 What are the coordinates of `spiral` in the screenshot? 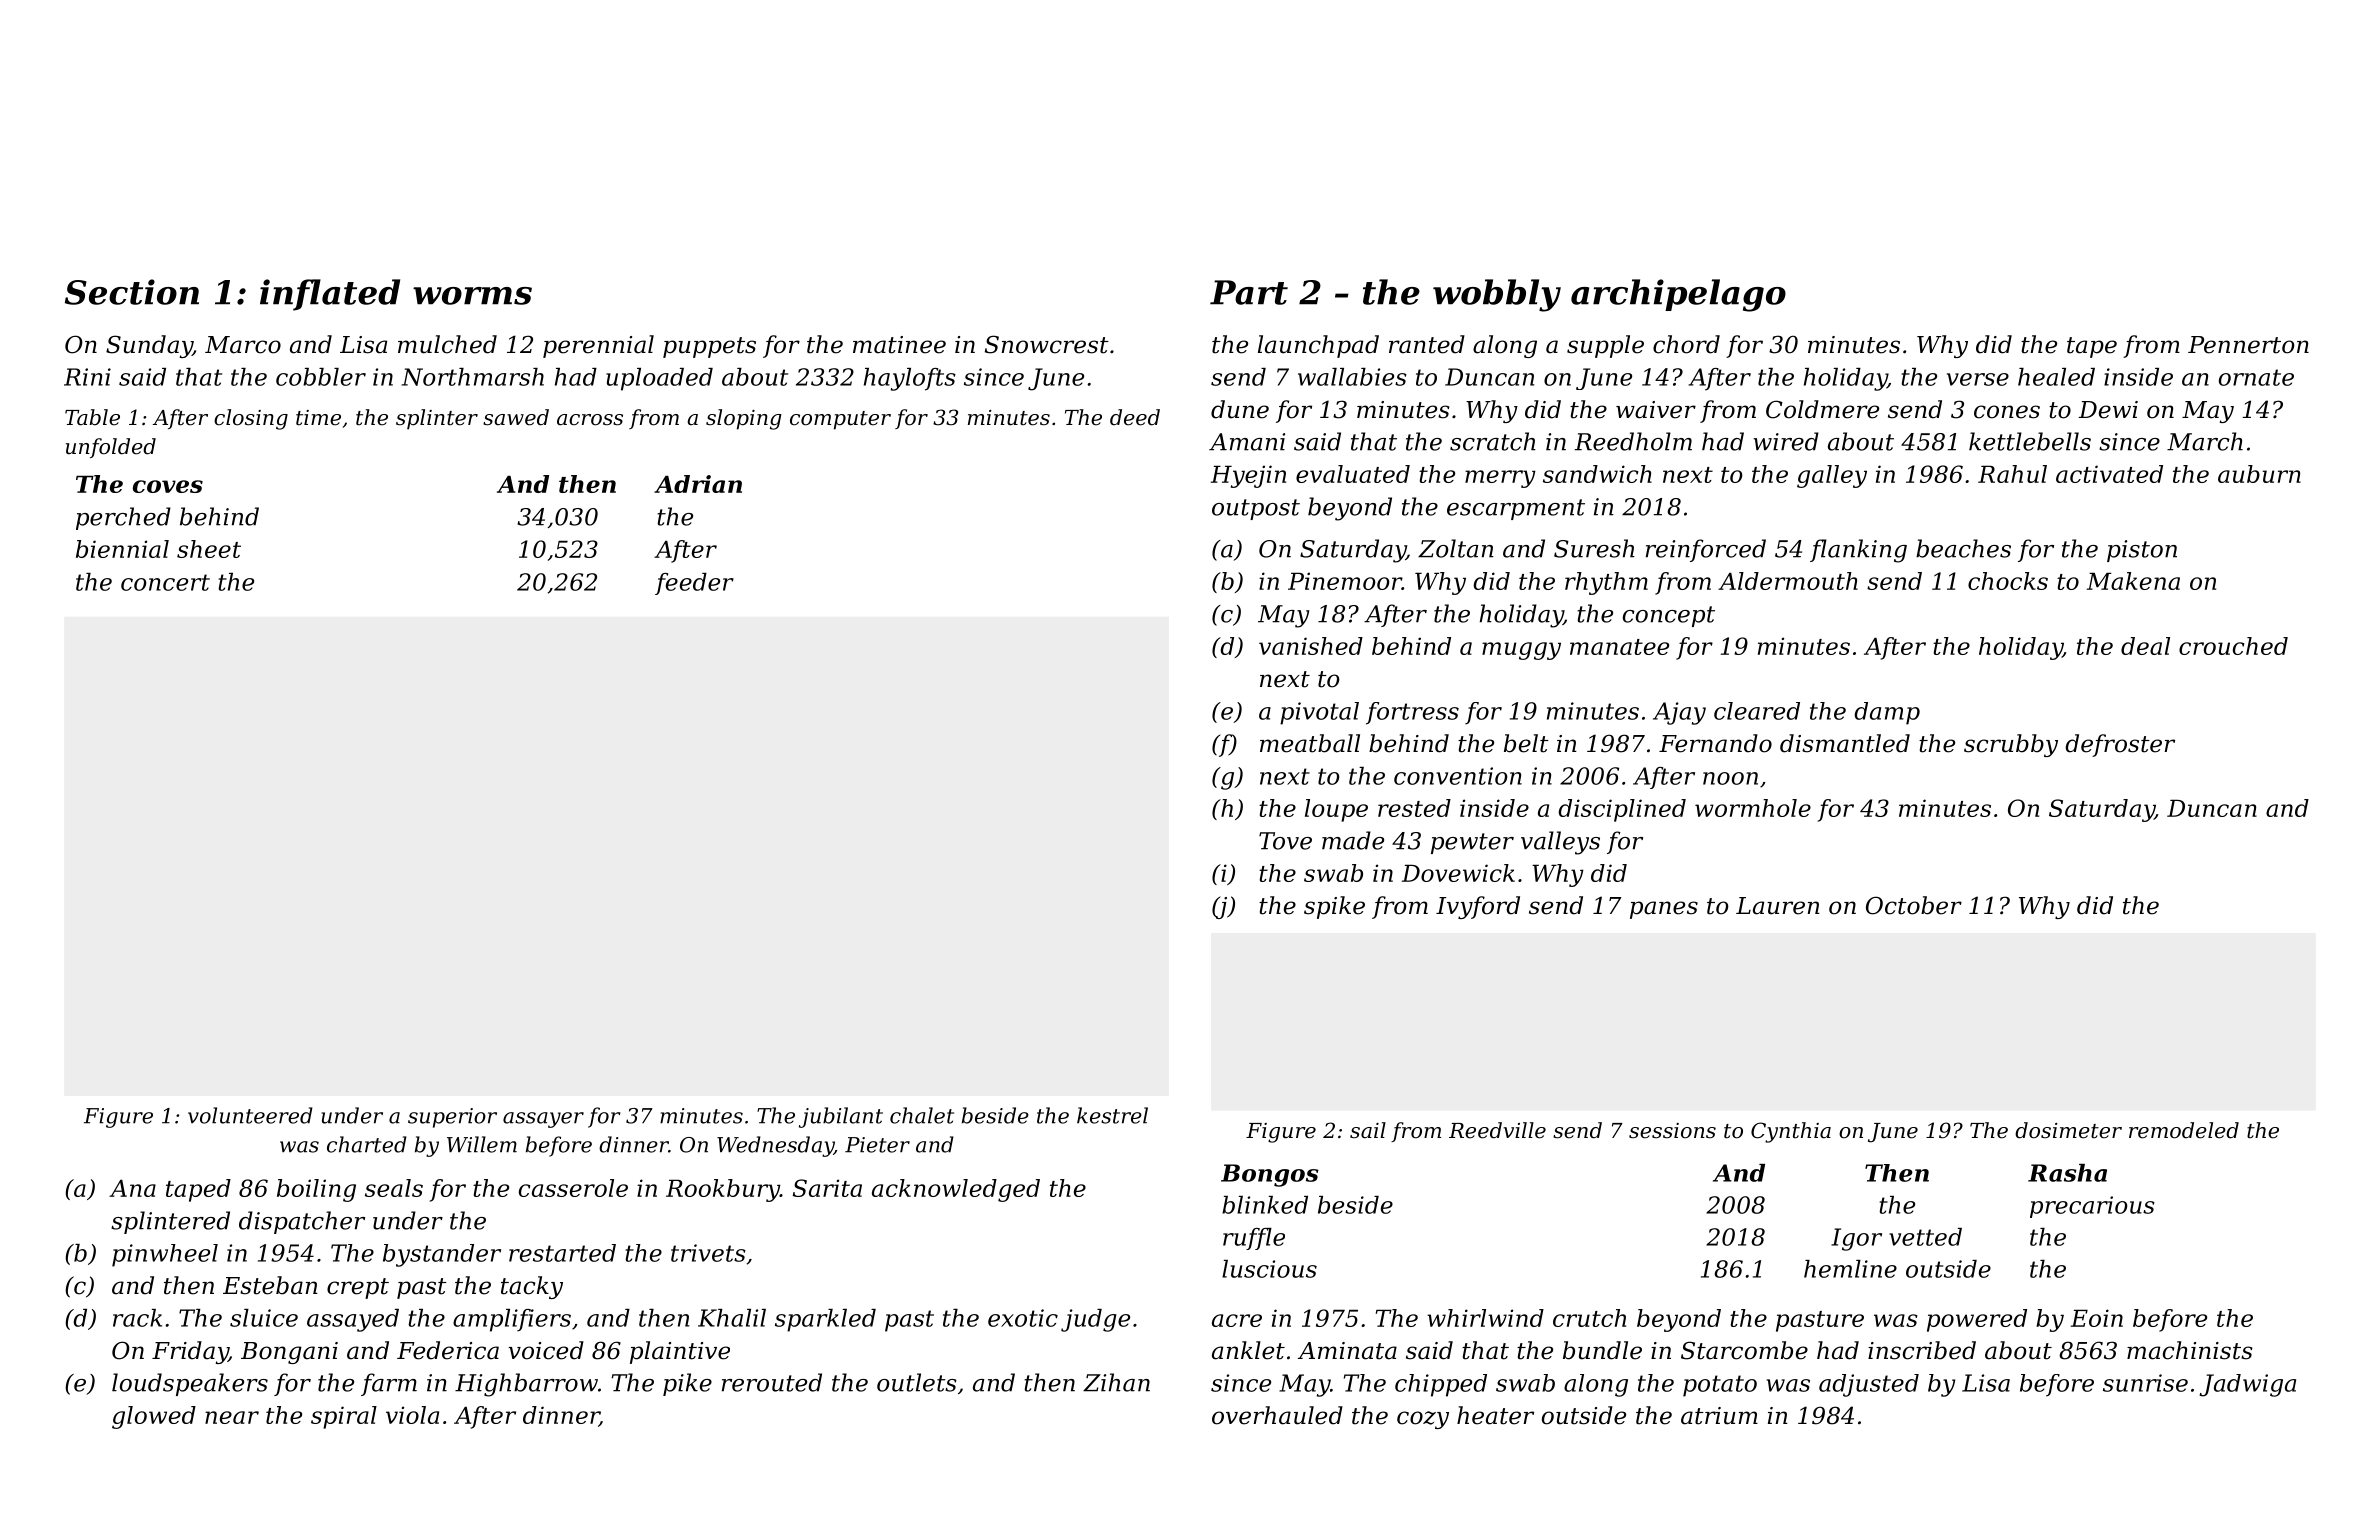 It's located at (344, 1417).
